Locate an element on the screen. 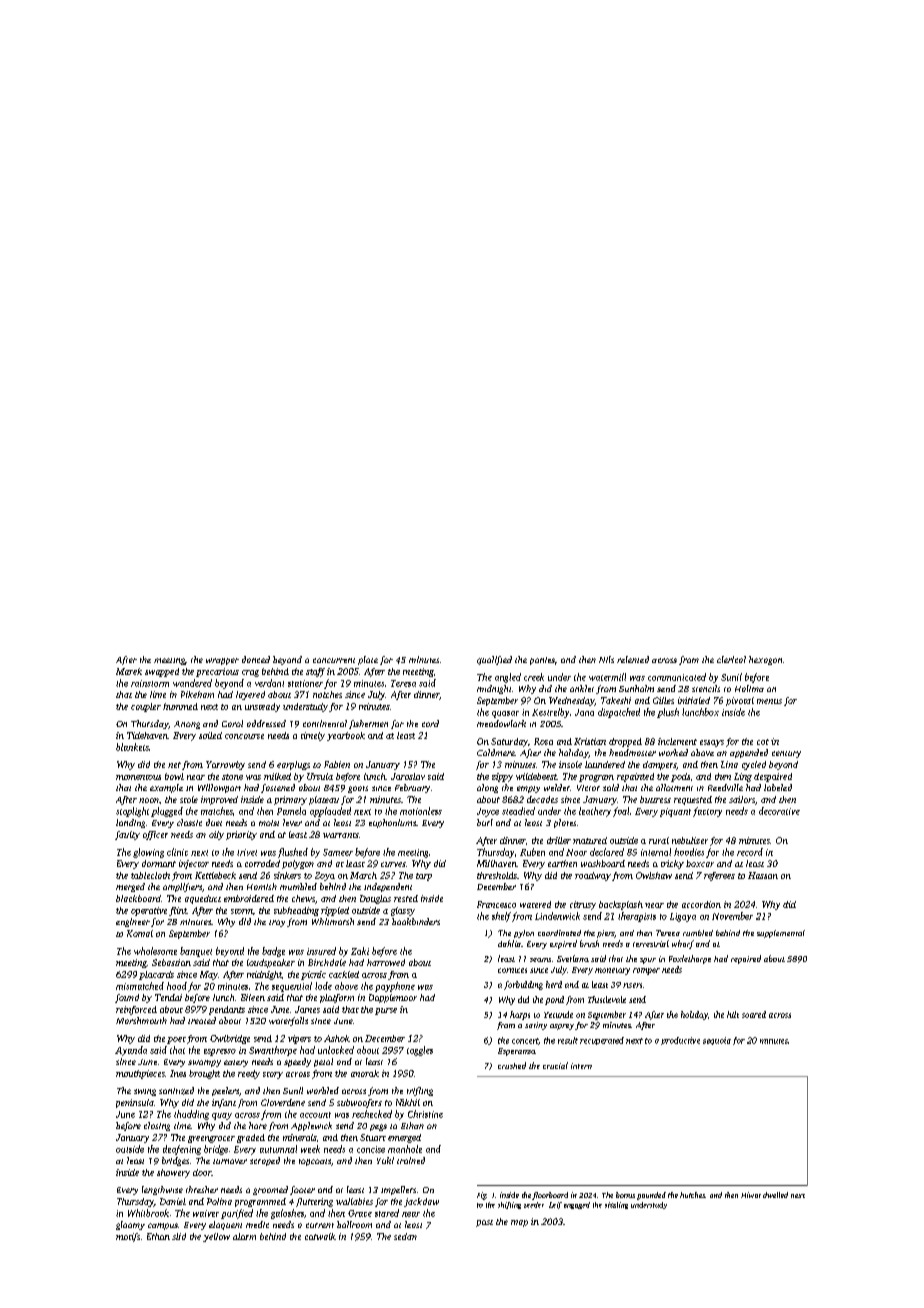 Image resolution: width=924 pixels, height=1308 pixels. fastened is located at coordinates (278, 788).
